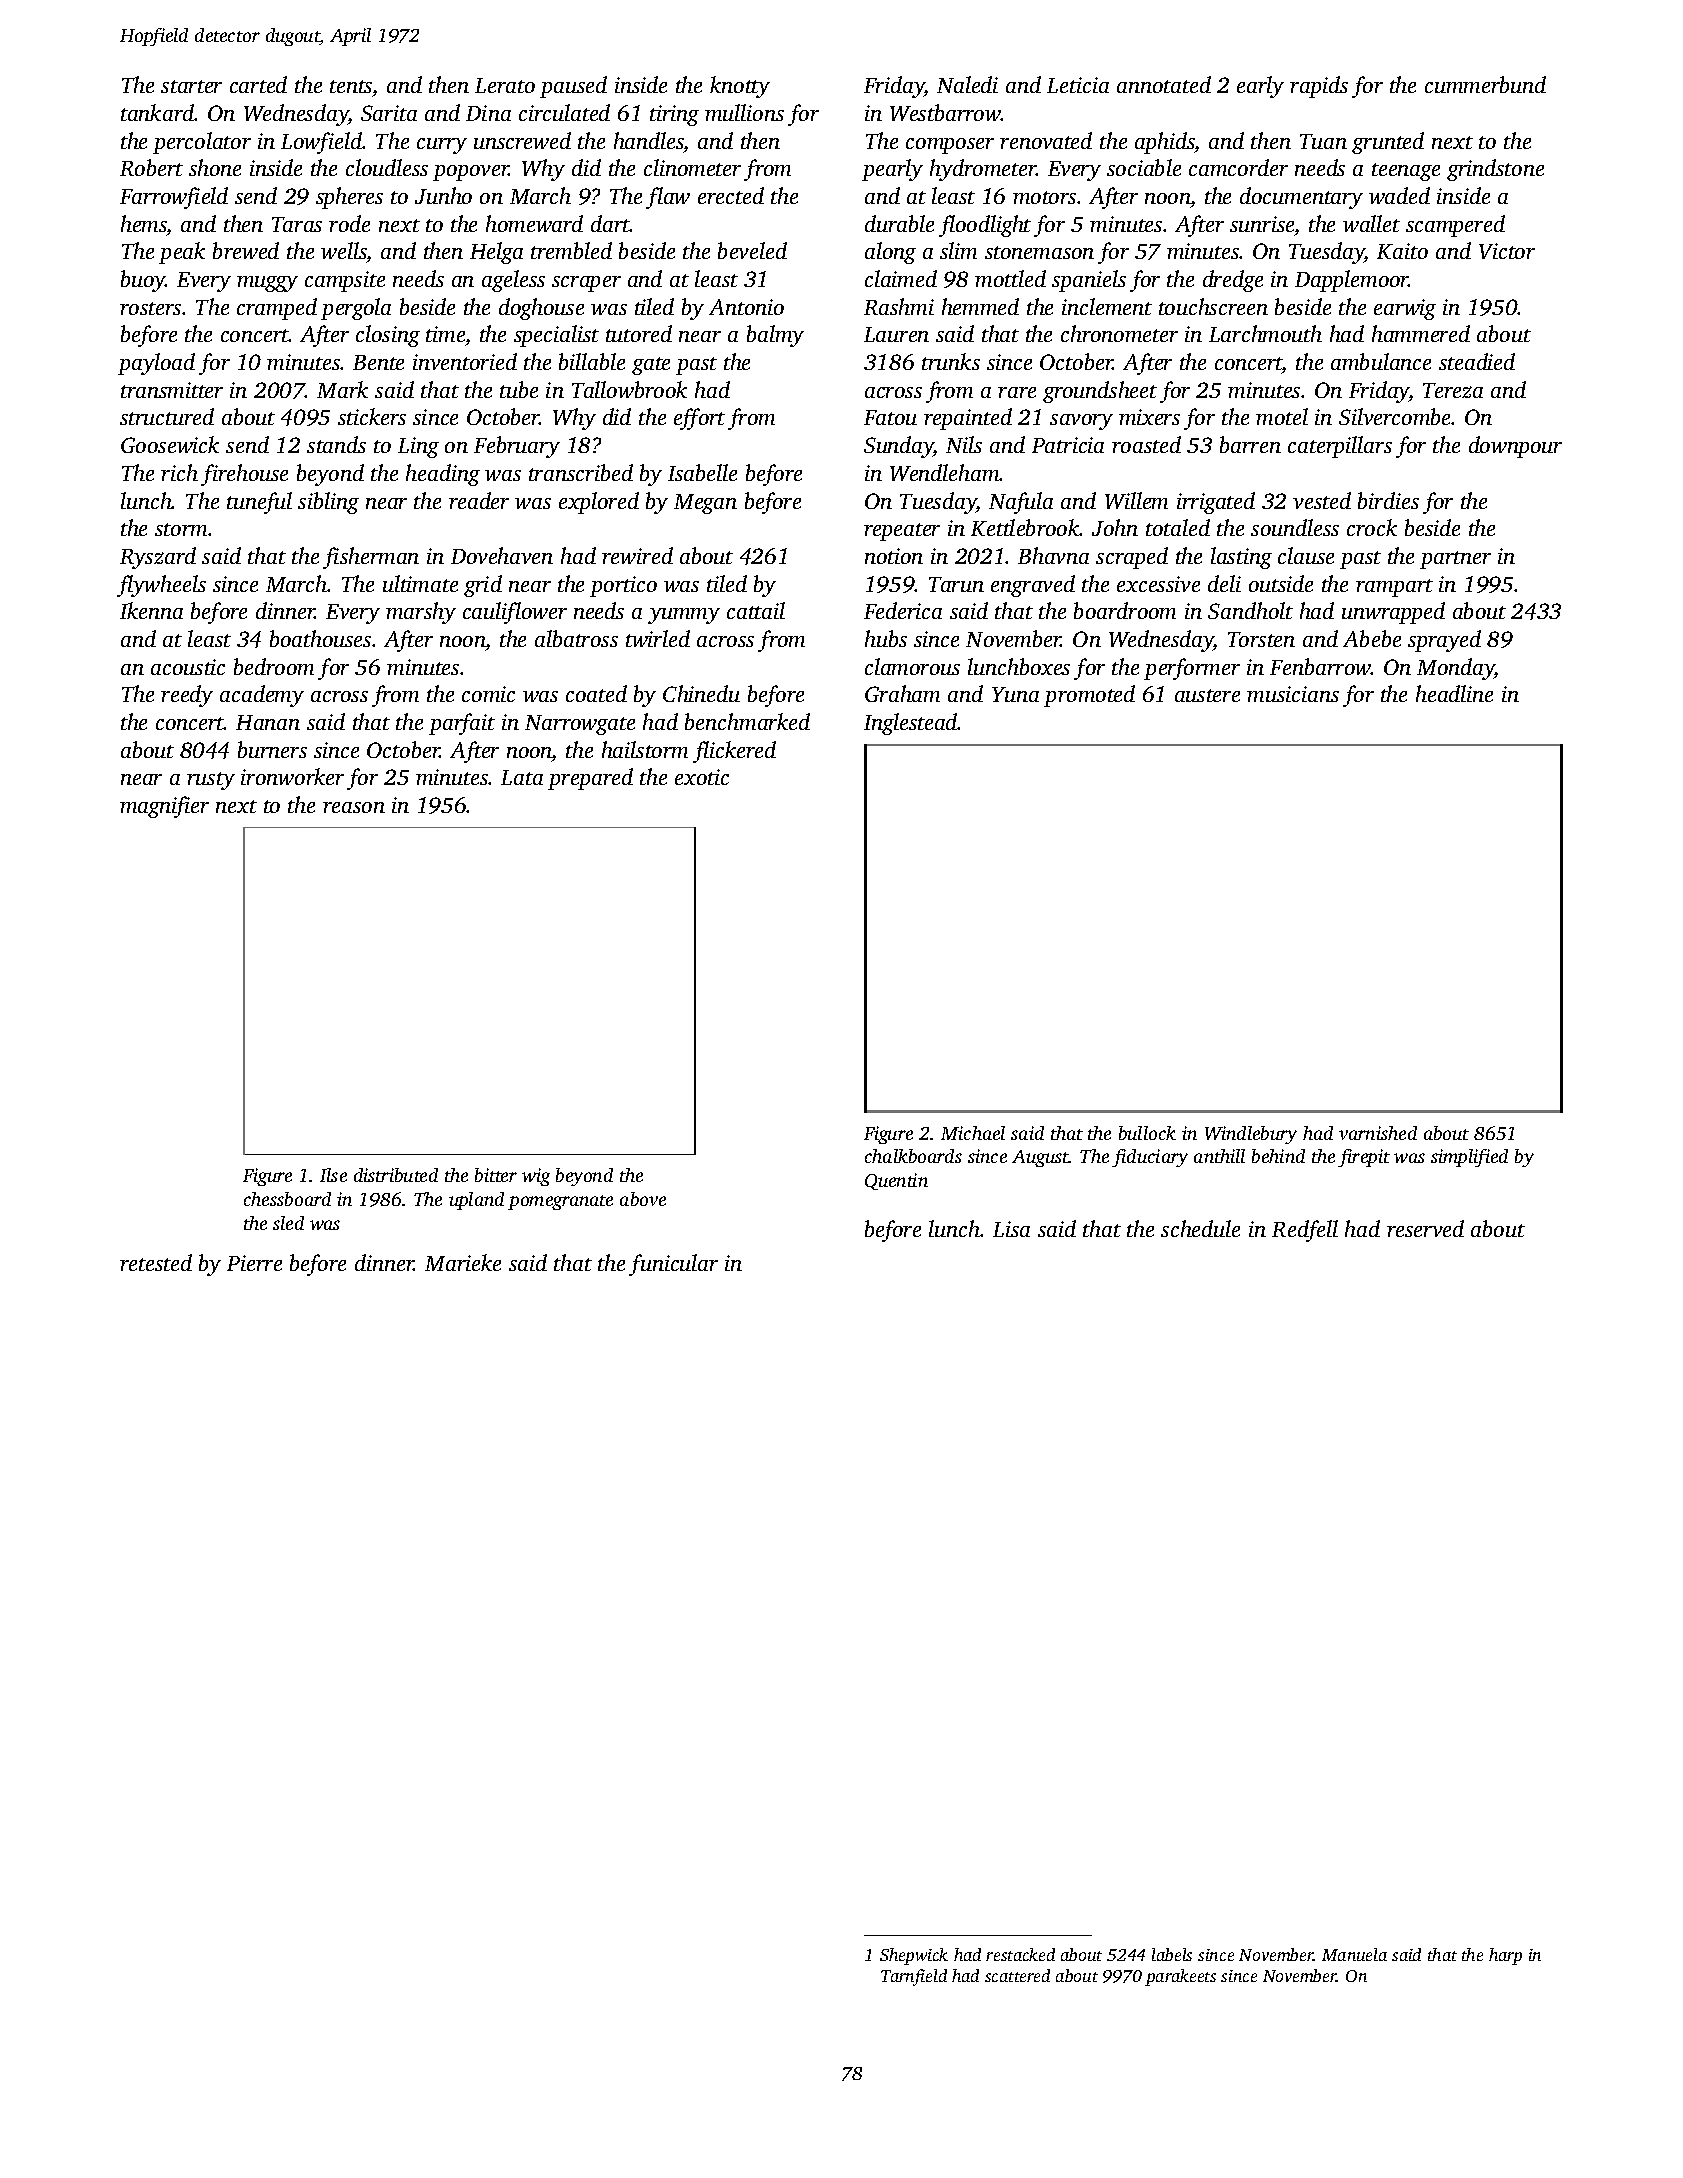 The height and width of the screenshot is (2178, 1683). Describe the element at coordinates (914, 1977) in the screenshot. I see `Tarnfield` at that location.
